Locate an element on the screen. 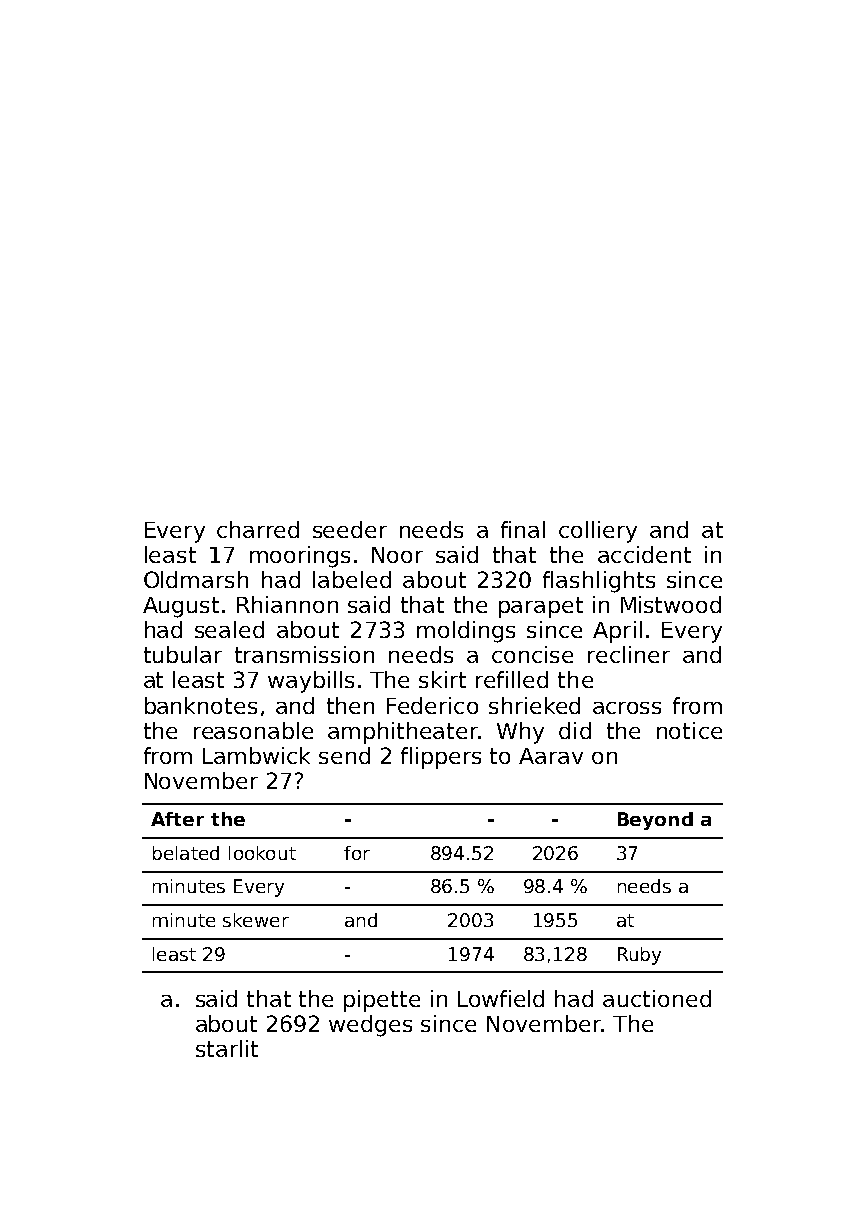  for is located at coordinates (357, 853).
